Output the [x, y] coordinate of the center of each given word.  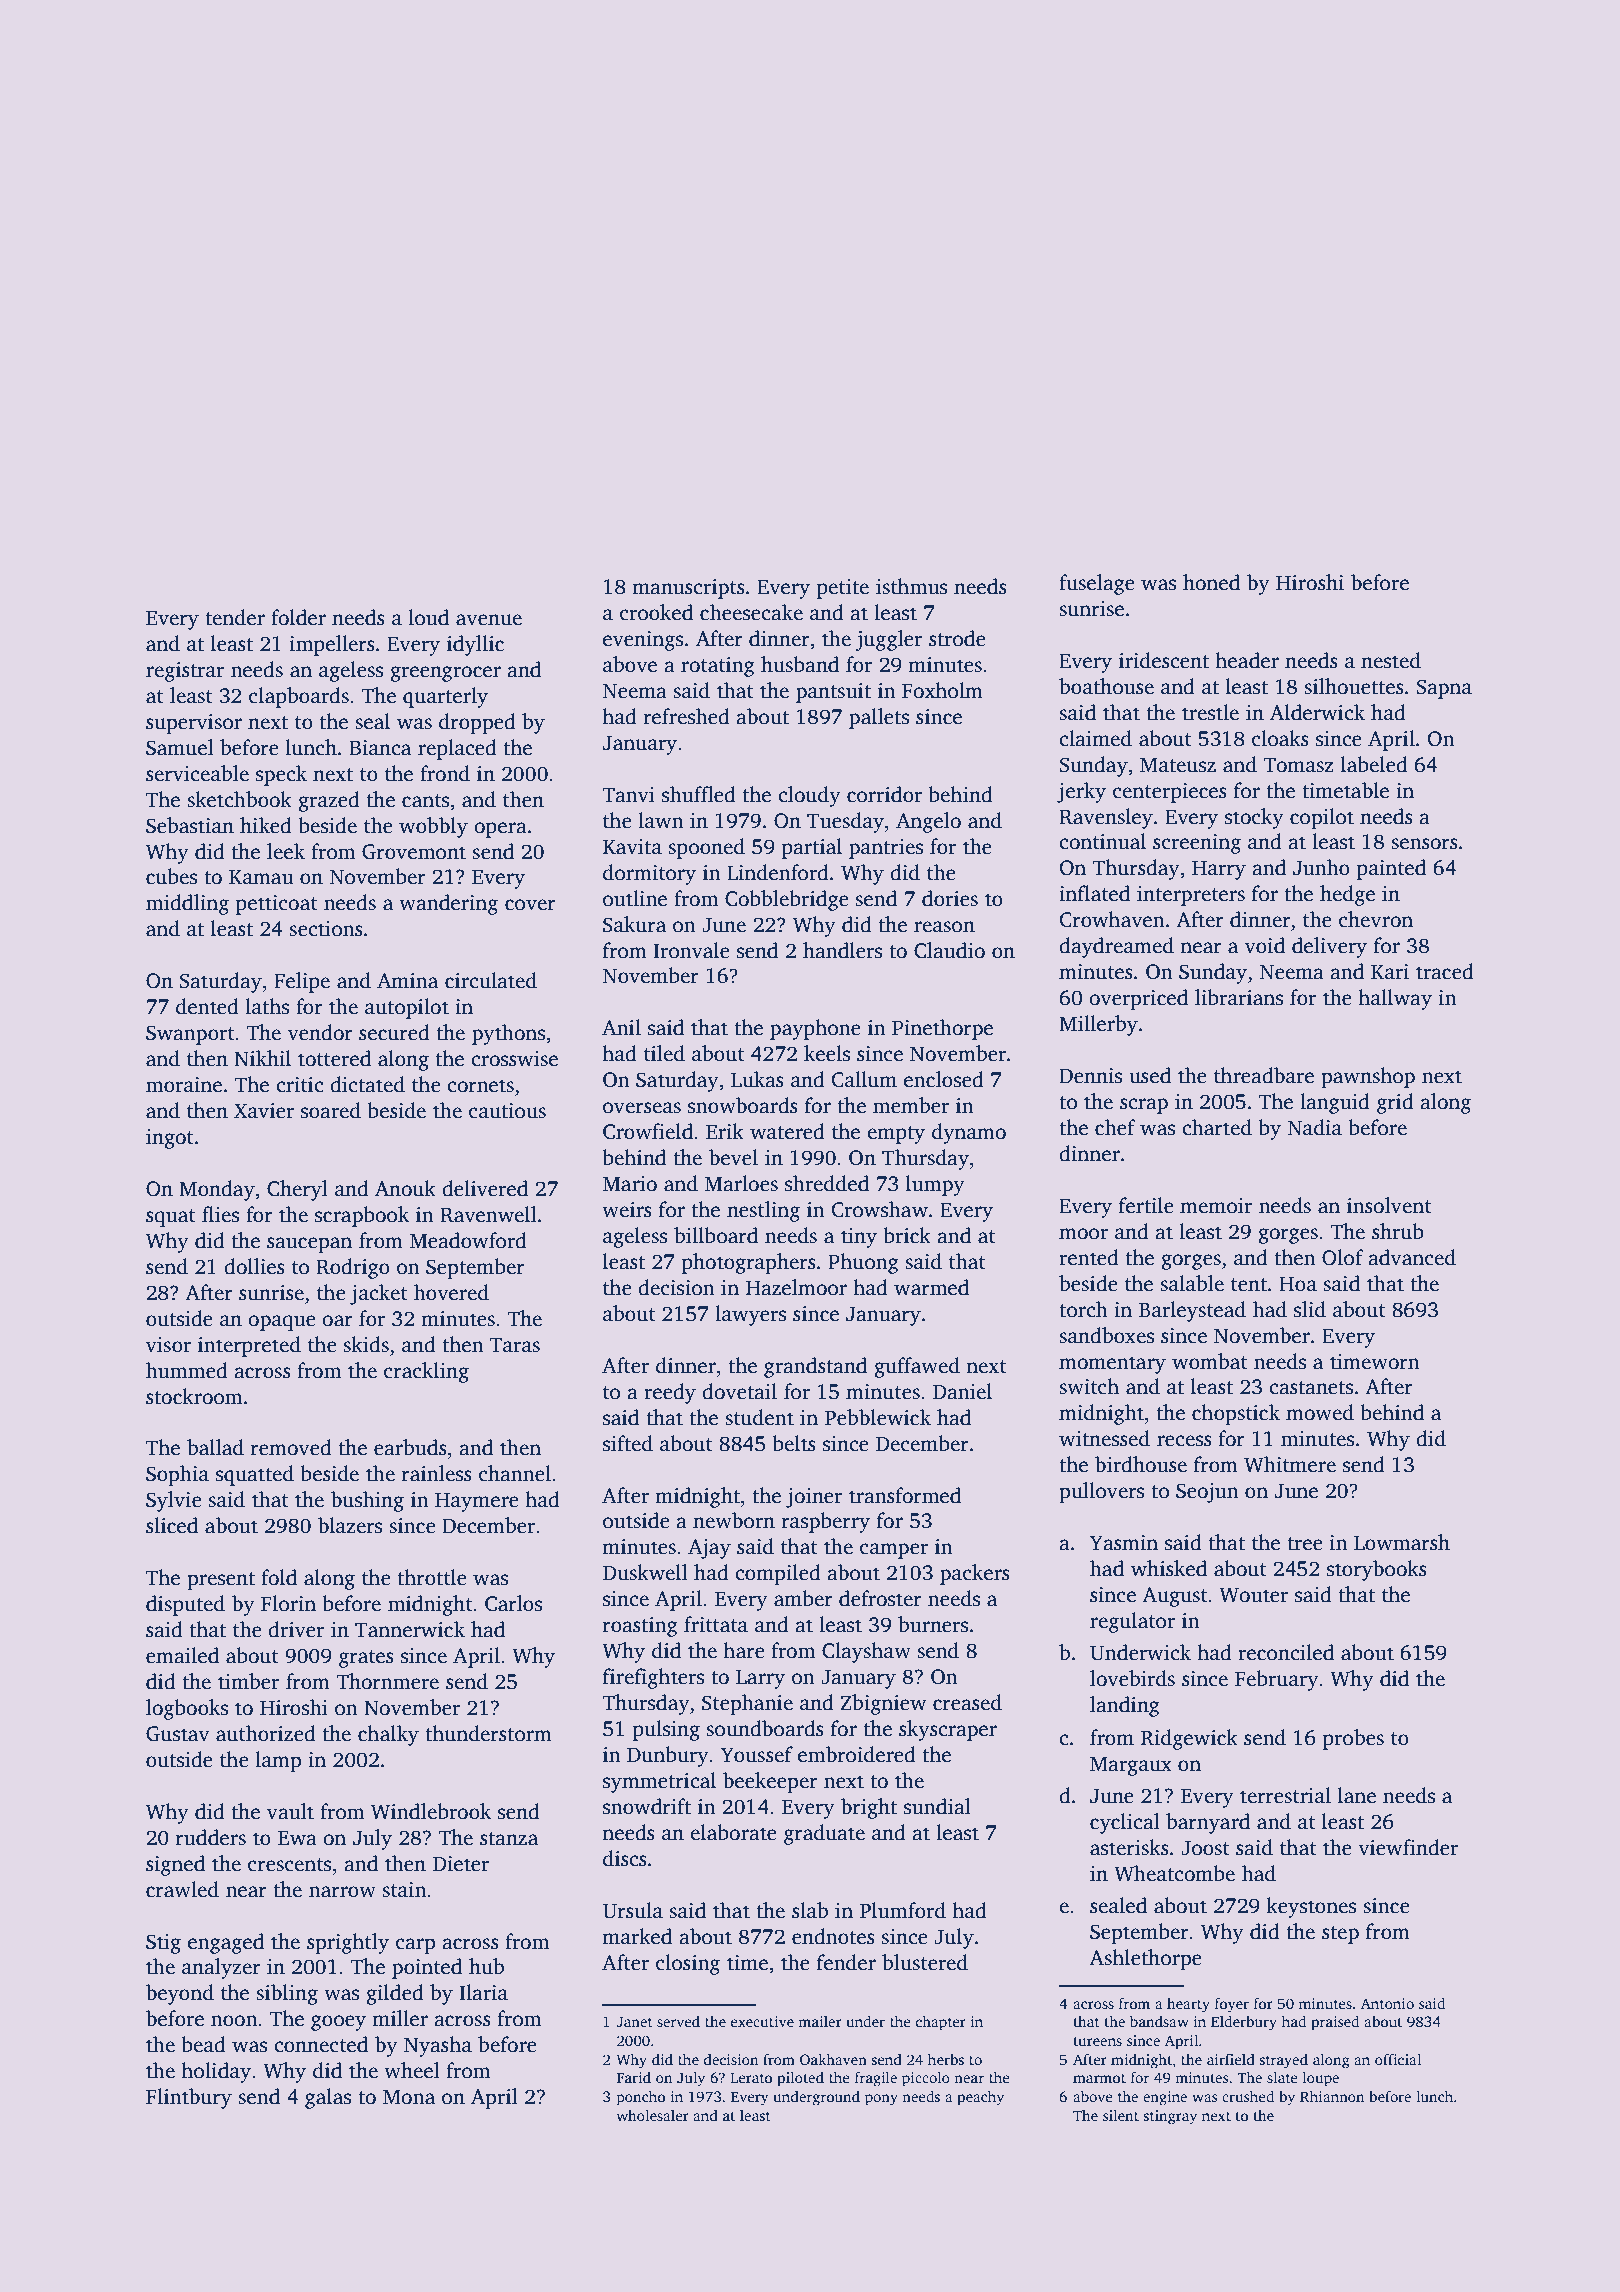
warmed [931, 1287]
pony [881, 2100]
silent [1121, 2115]
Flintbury [189, 2098]
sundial [937, 1806]
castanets [1311, 1388]
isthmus [911, 586]
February [1277, 1680]
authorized [266, 1733]
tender [235, 617]
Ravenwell [488, 1214]
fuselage [1097, 584]
